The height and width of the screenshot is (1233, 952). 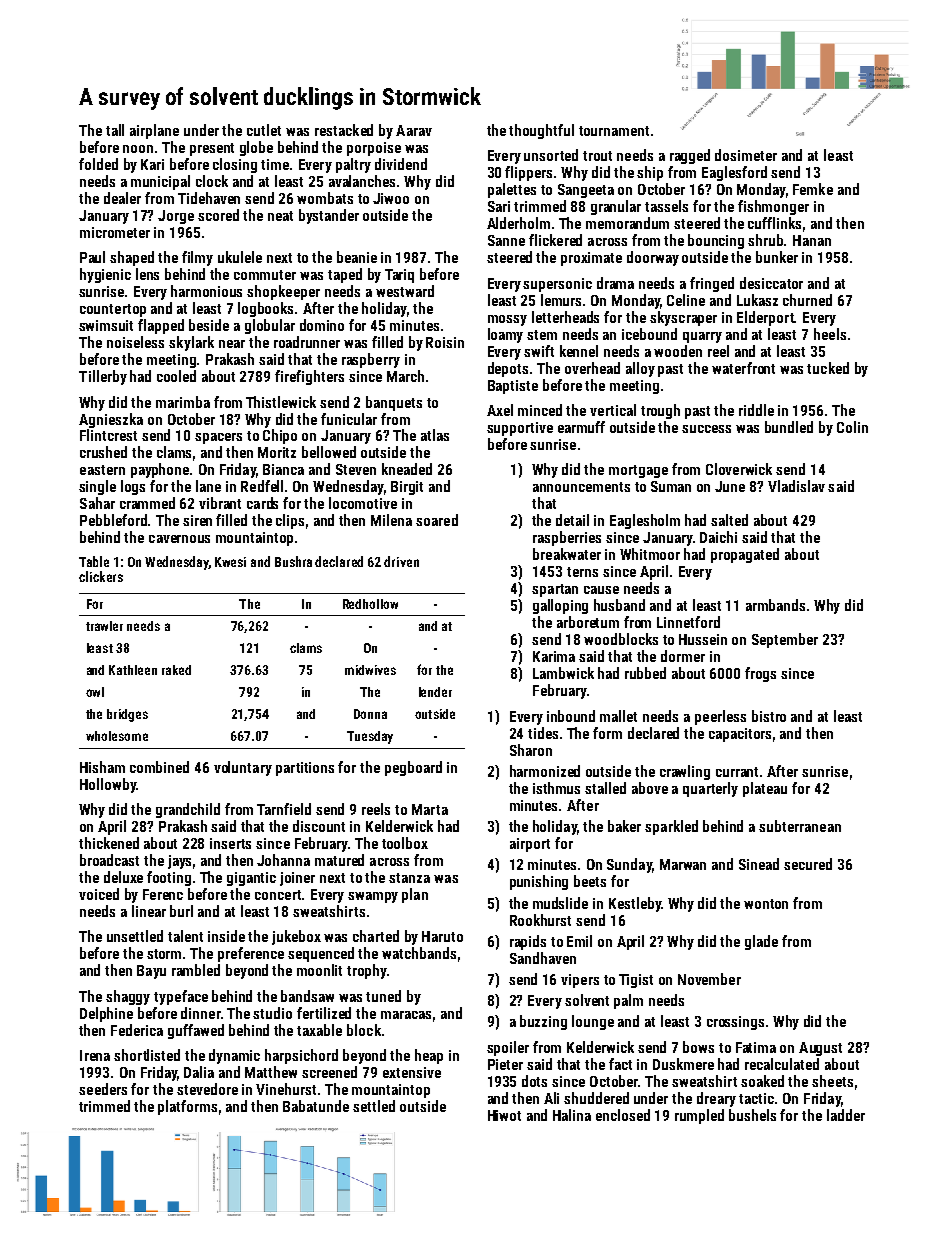 I want to click on swimsuit, so click(x=106, y=325).
